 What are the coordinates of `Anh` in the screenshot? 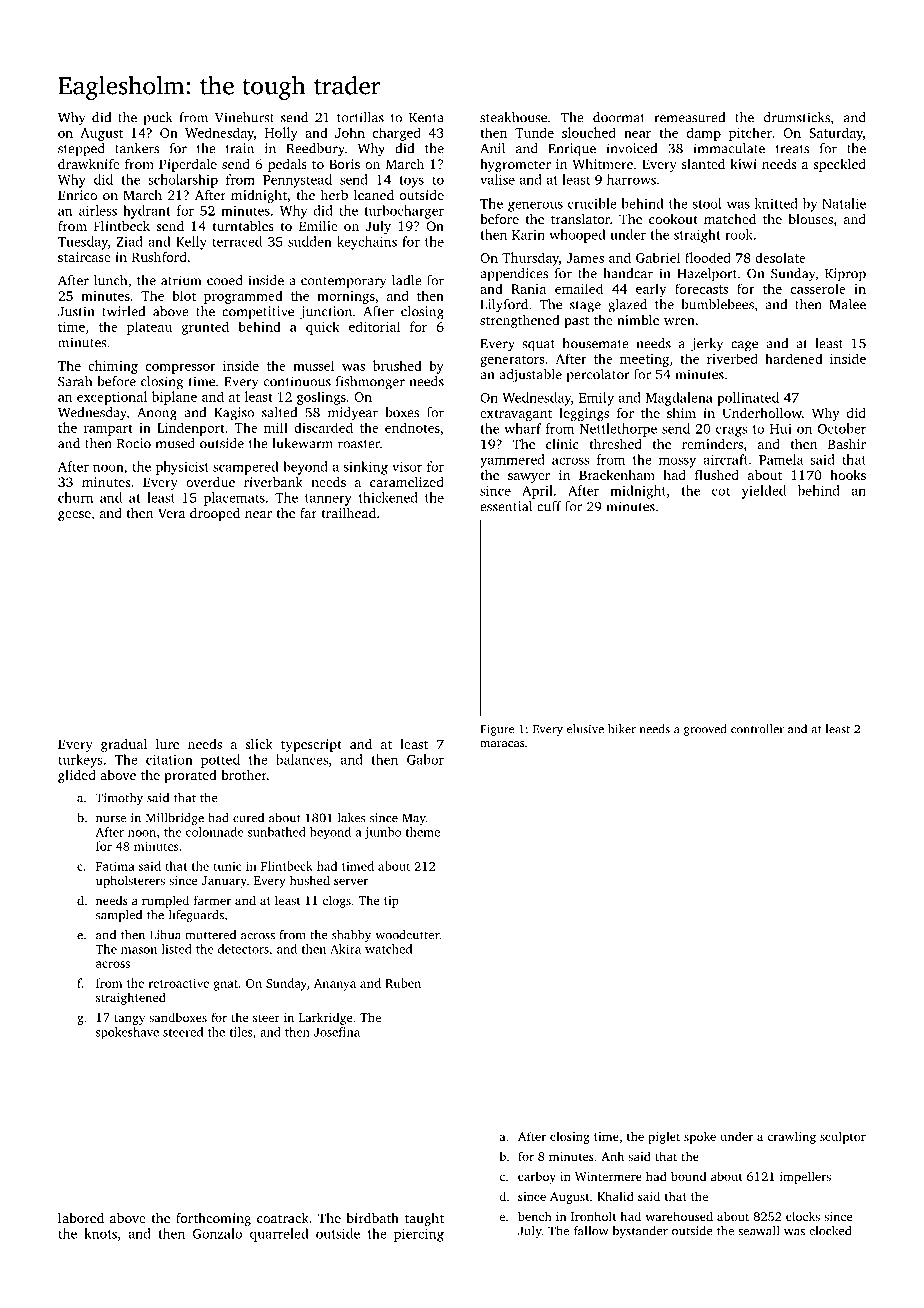 It's located at (612, 1156).
